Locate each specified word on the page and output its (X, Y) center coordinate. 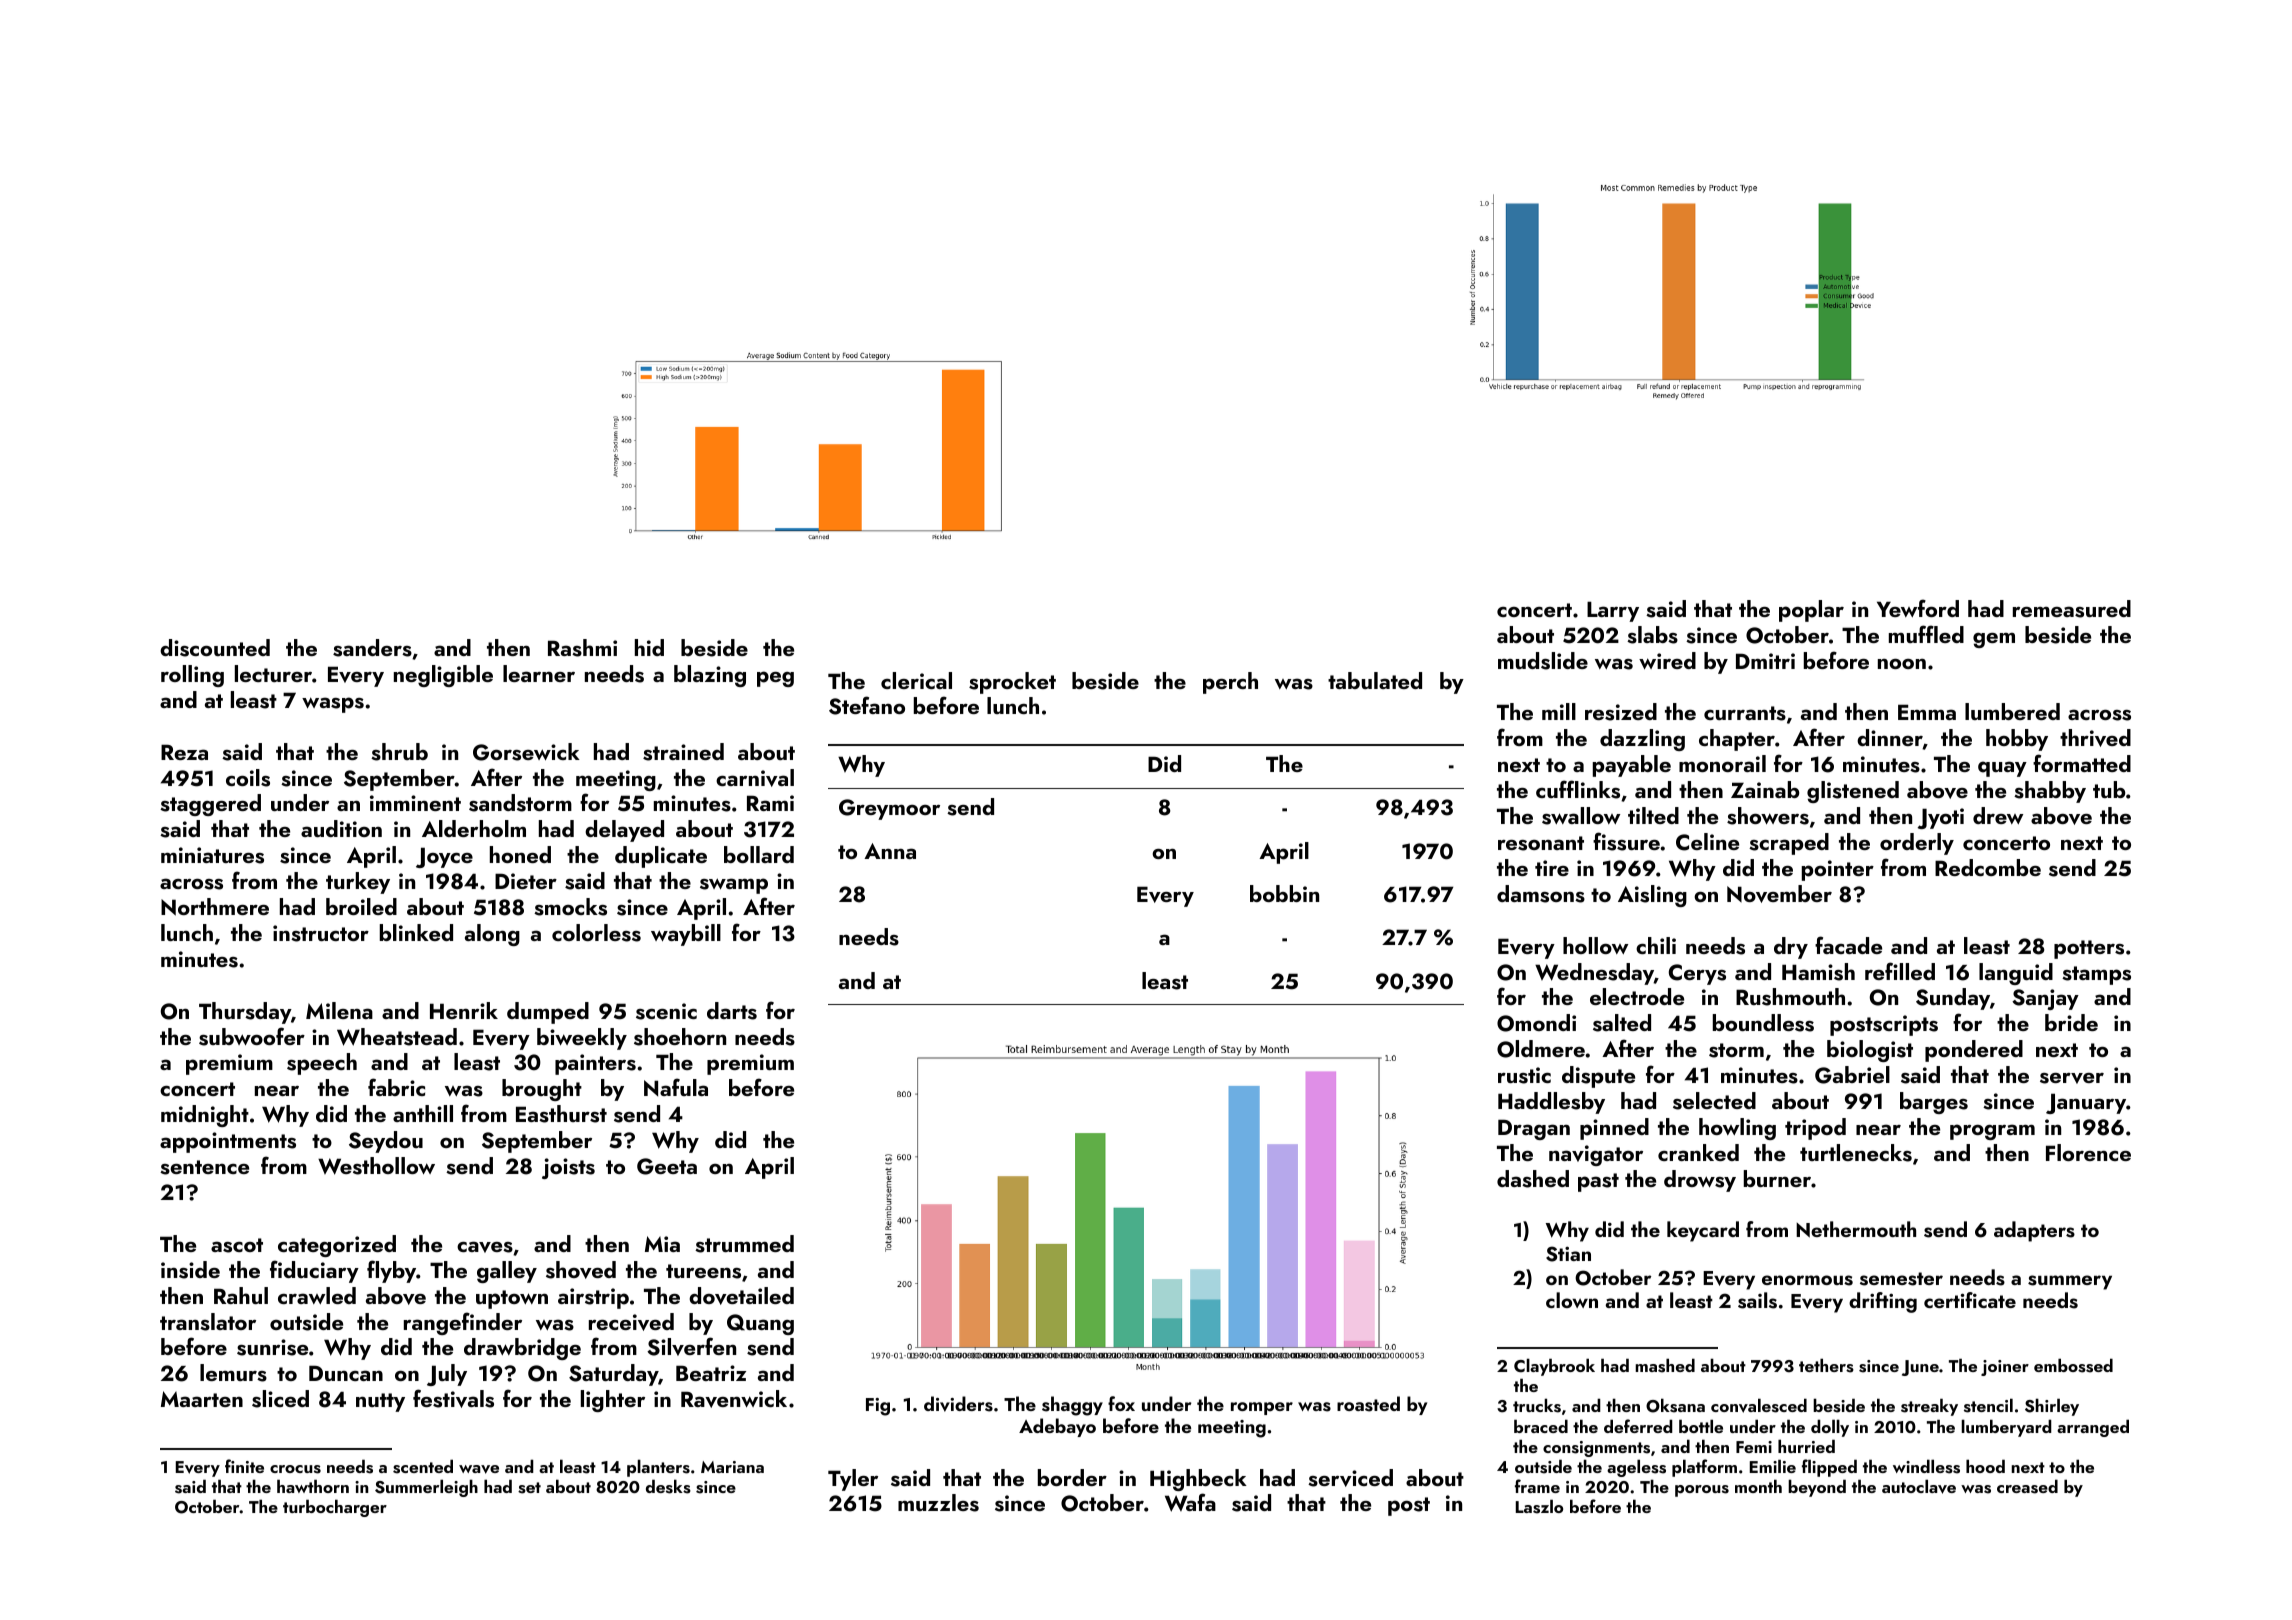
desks (668, 1486)
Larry (1613, 611)
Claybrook (1554, 1367)
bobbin (1284, 893)
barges (1934, 1103)
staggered (210, 805)
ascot (237, 1245)
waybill (686, 935)
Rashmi (582, 648)
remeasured (2072, 609)
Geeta (667, 1166)
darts (732, 1011)
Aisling (1652, 896)
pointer (1838, 870)
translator (208, 1322)
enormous (1807, 1280)
